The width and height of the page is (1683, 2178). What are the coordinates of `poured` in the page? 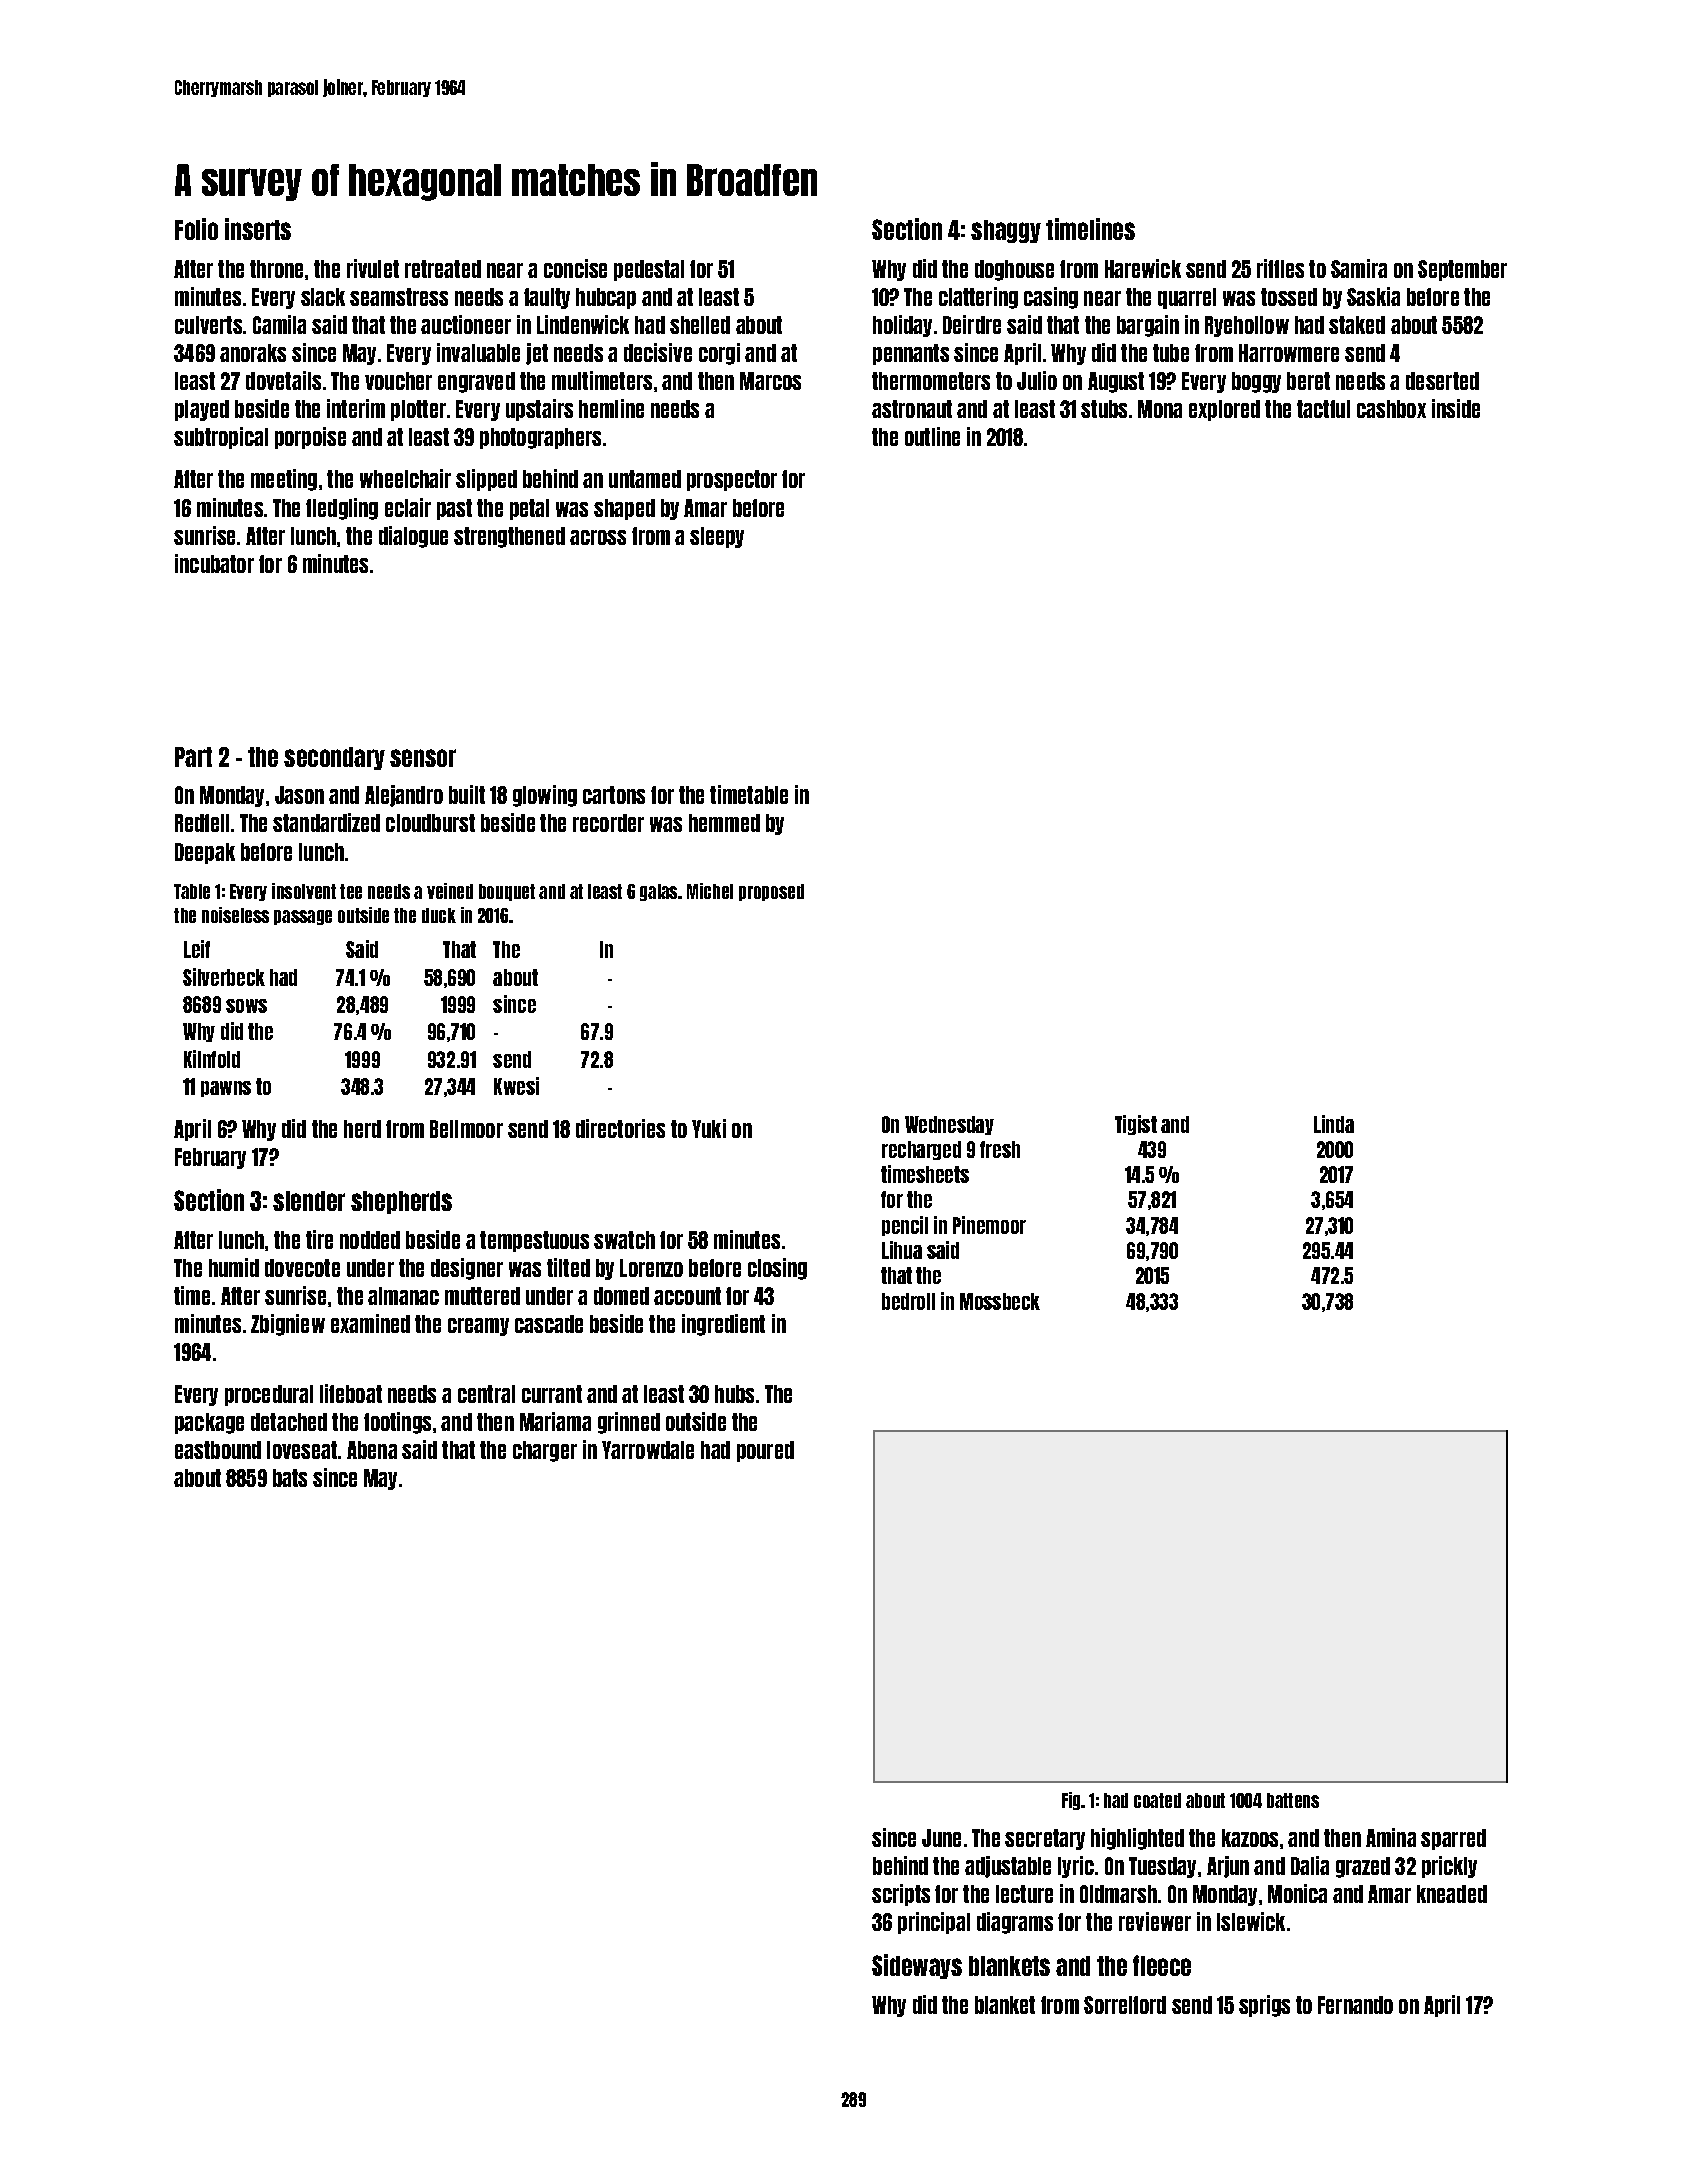 It's located at (765, 1451).
